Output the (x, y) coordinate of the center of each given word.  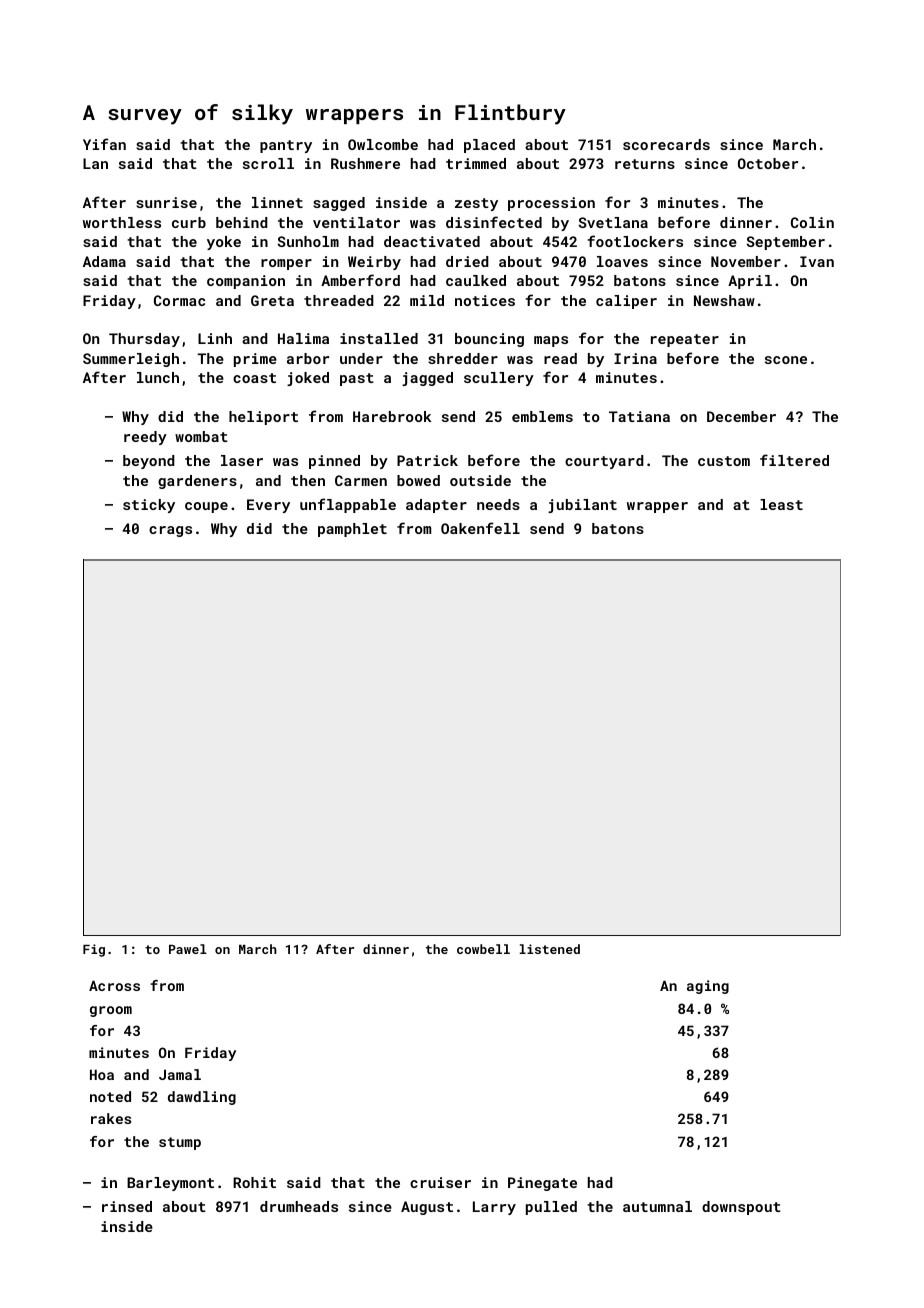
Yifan (104, 144)
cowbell (483, 949)
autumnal (657, 1206)
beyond (149, 462)
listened (550, 949)
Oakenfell (480, 528)
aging (708, 987)
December (741, 416)
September (785, 243)
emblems (542, 416)
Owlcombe (383, 144)
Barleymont (170, 1184)
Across (114, 985)
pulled (551, 1208)
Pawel (188, 949)
